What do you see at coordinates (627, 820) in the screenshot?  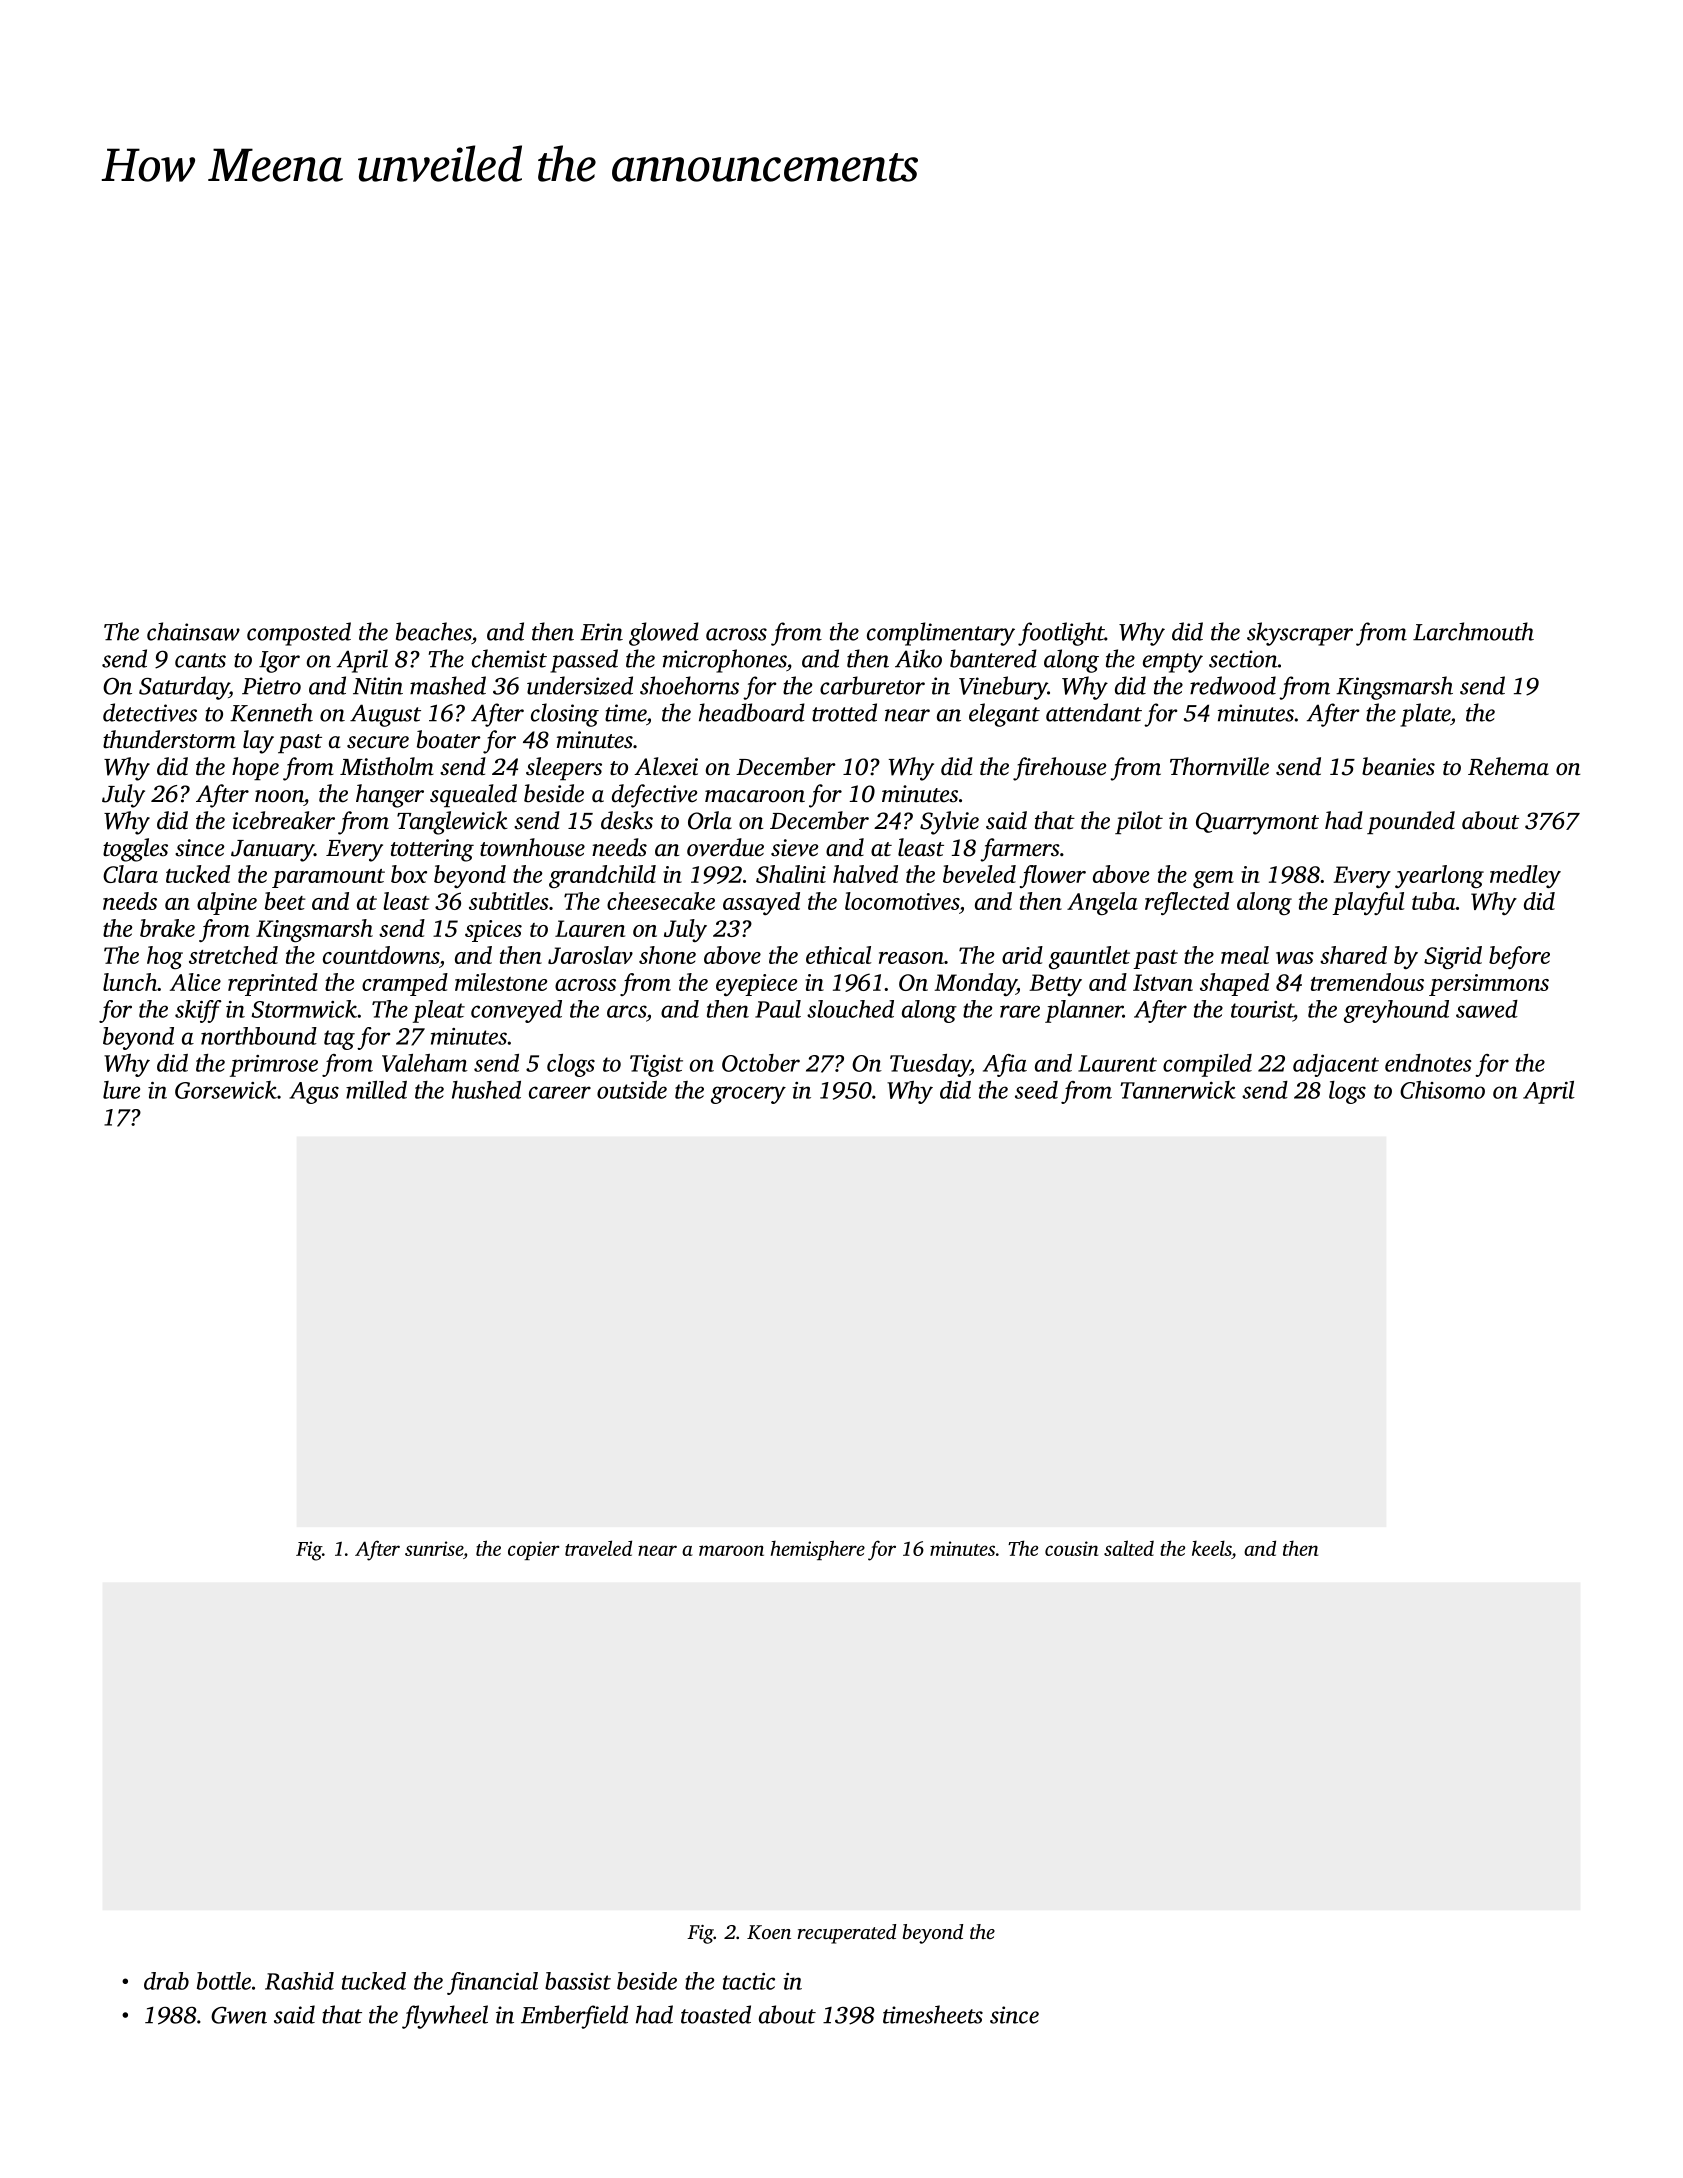 I see `desks` at bounding box center [627, 820].
